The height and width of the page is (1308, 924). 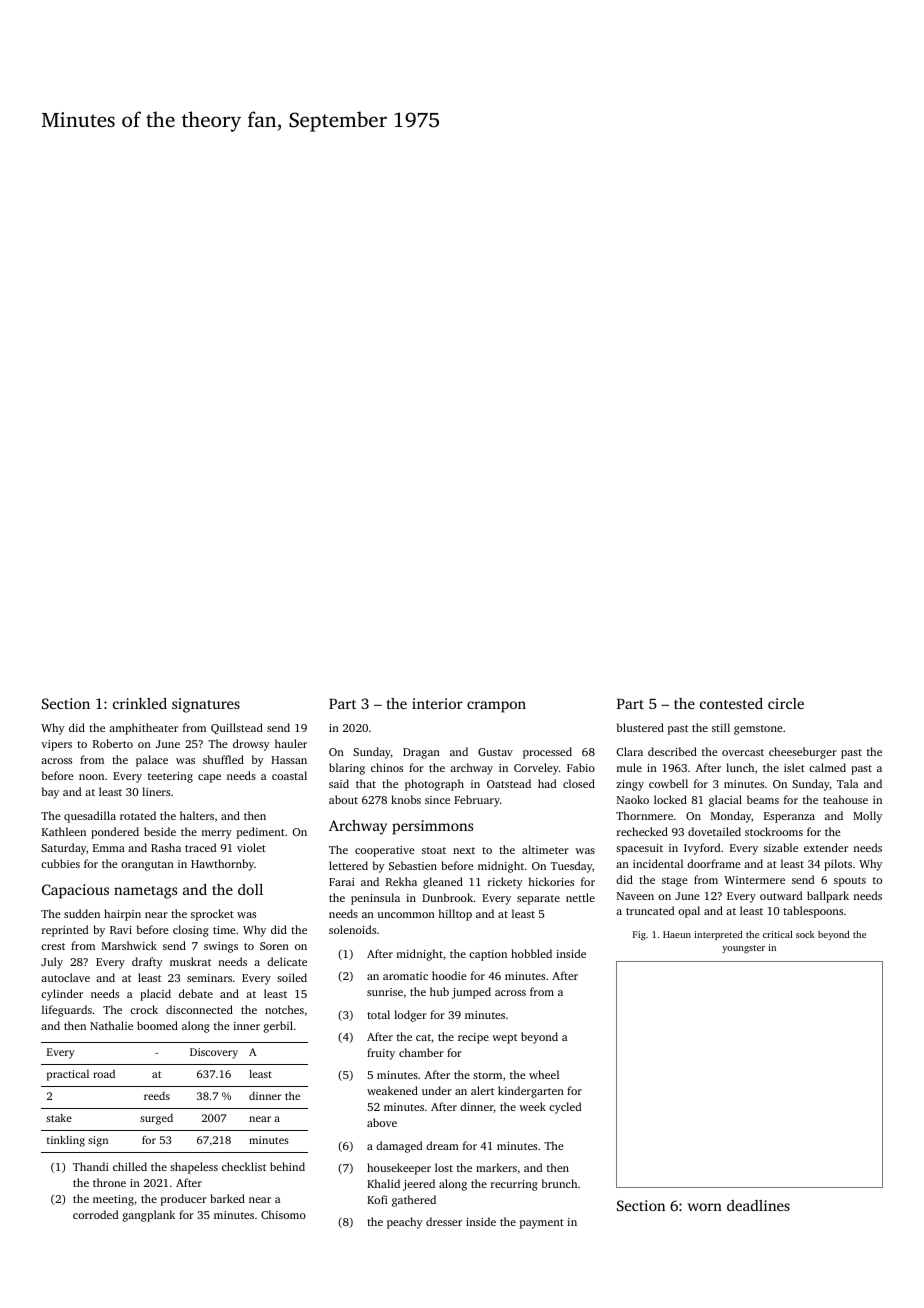 I want to click on Chisomo, so click(x=283, y=1214).
